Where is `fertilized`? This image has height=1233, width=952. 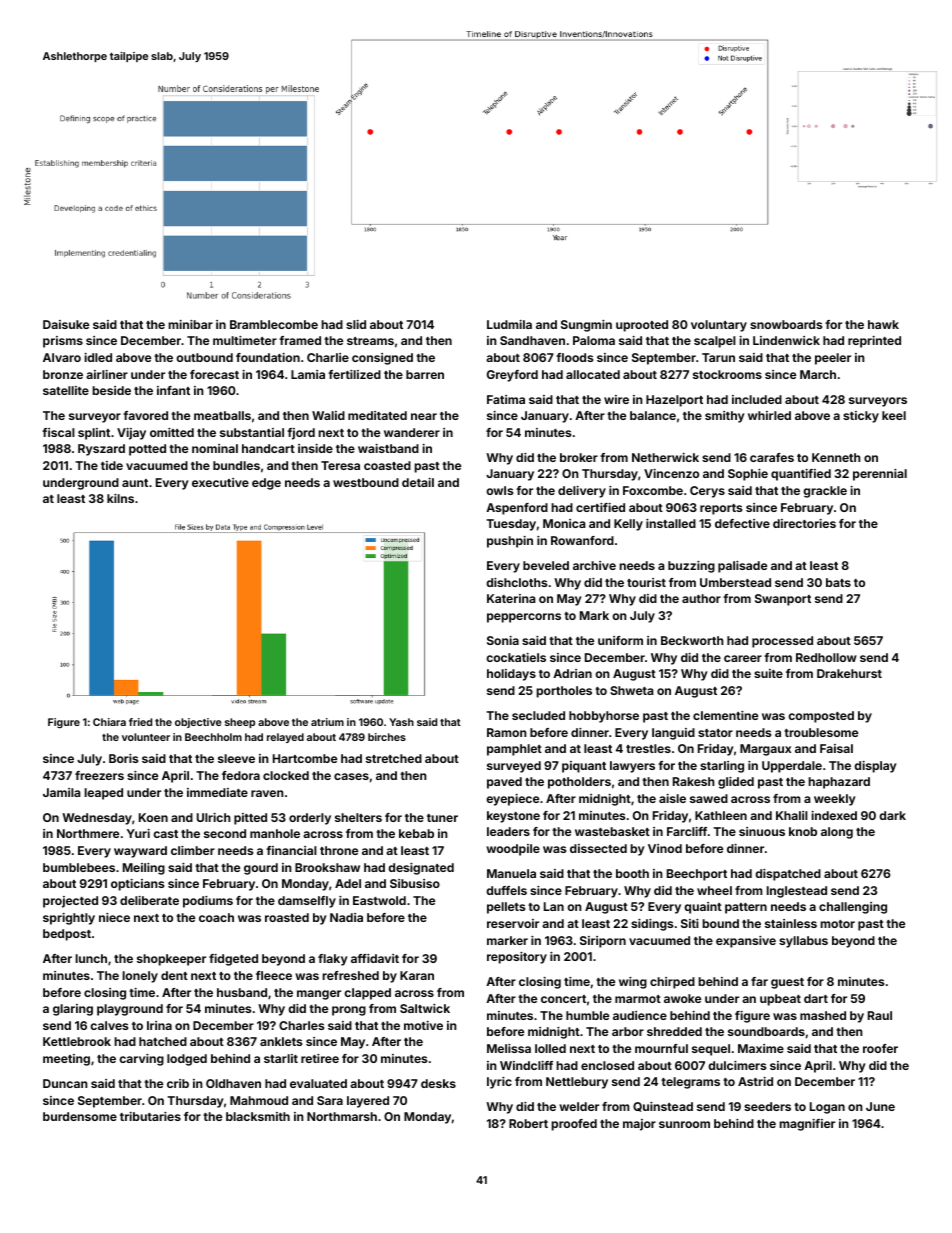
fertilized is located at coordinates (354, 374).
